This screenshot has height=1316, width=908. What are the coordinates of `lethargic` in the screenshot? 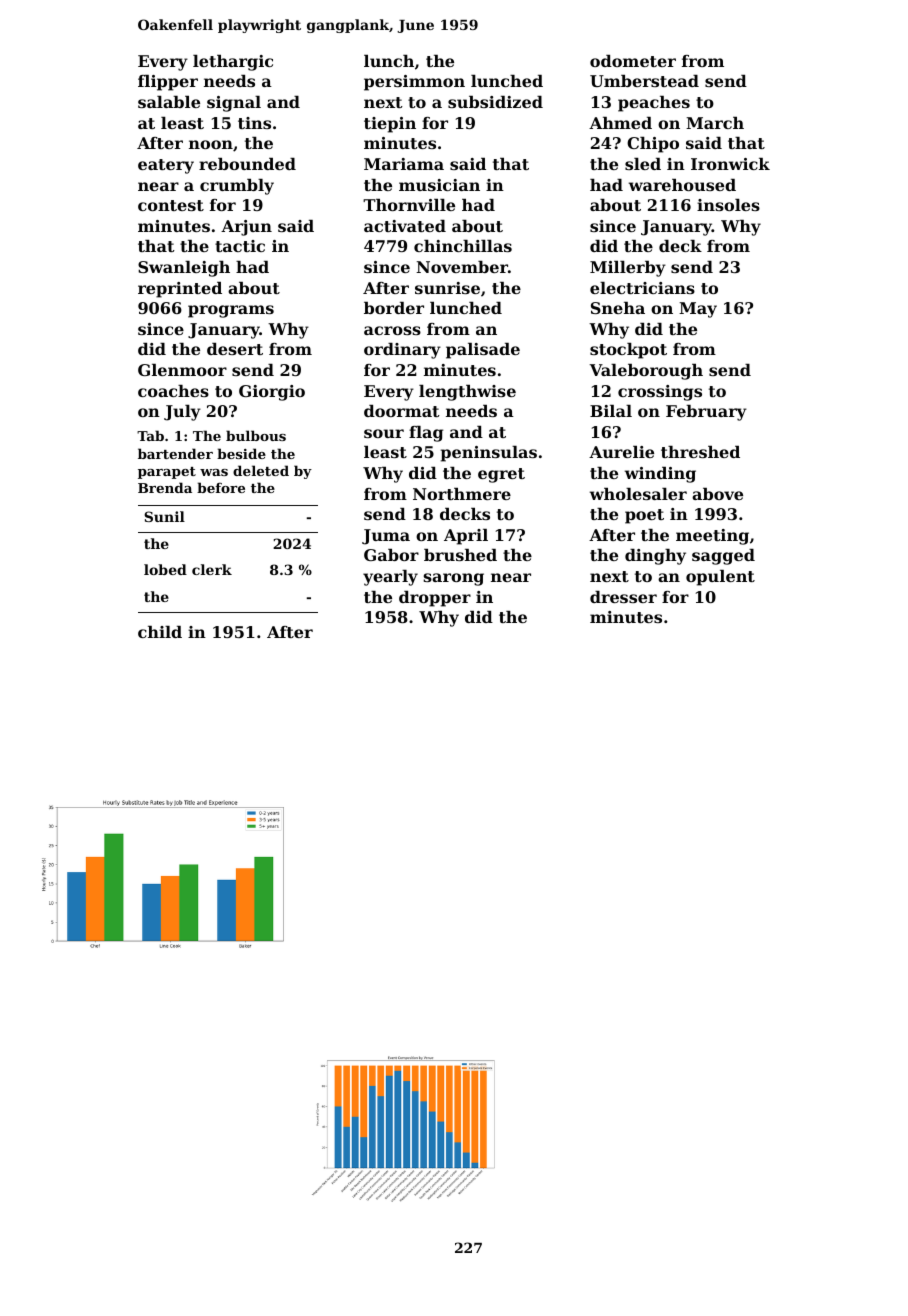 It's located at (233, 63).
